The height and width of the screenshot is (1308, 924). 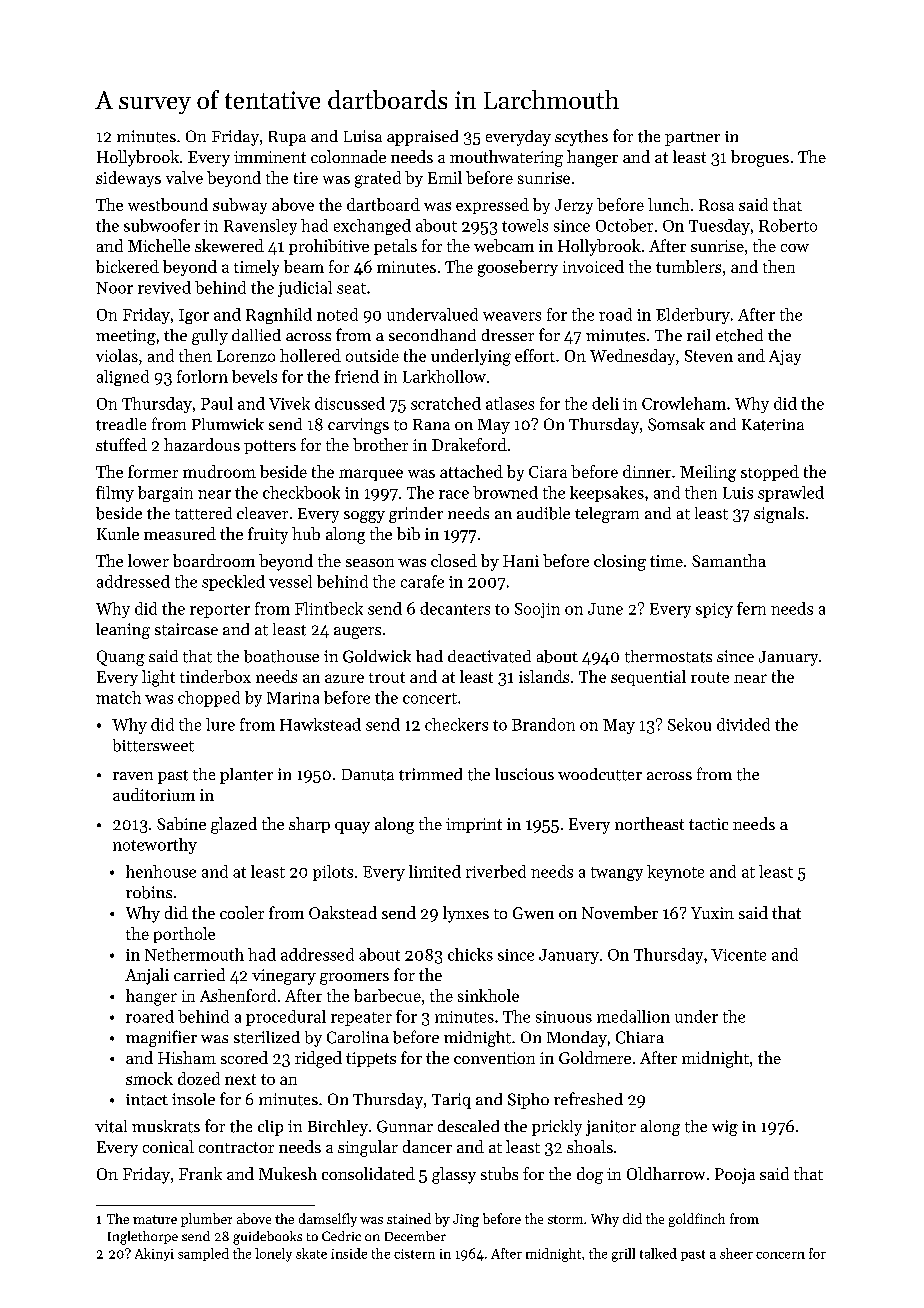 I want to click on vinegary, so click(x=284, y=977).
